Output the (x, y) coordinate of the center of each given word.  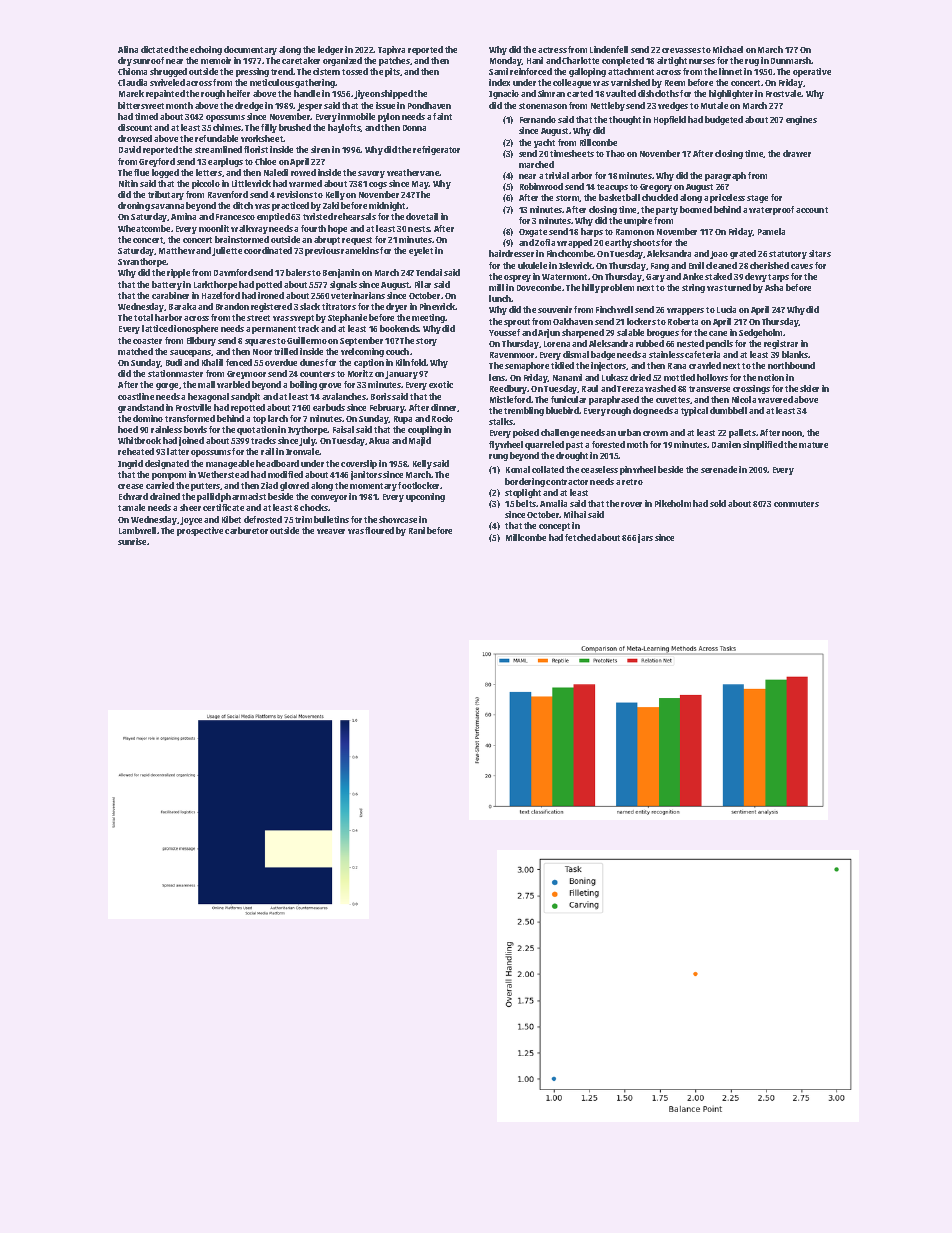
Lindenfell (609, 49)
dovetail (422, 216)
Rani (417, 530)
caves (802, 266)
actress (552, 50)
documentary (250, 50)
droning (134, 206)
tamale (131, 507)
